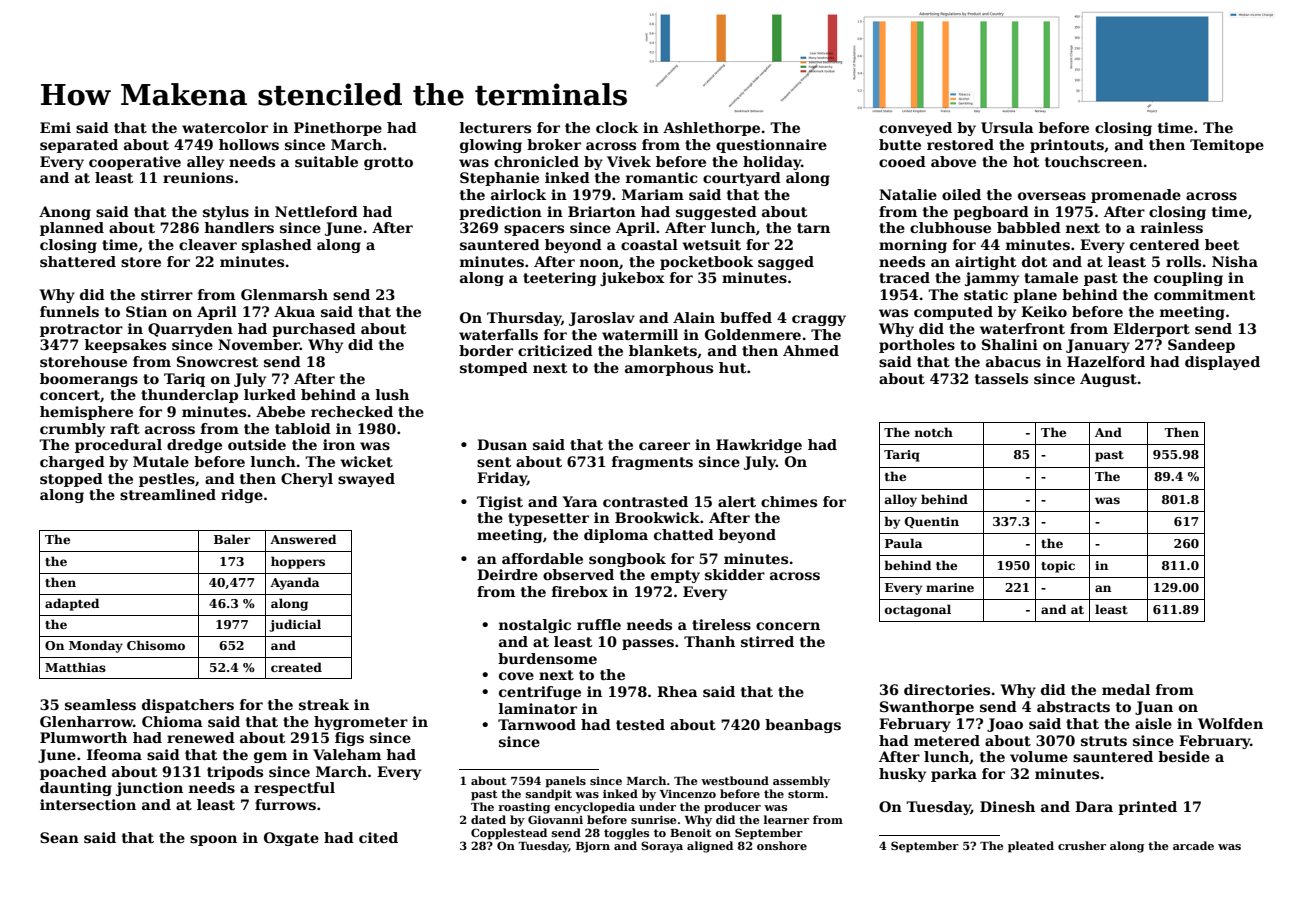 The height and width of the screenshot is (924, 1308). What do you see at coordinates (71, 480) in the screenshot?
I see `stopped` at bounding box center [71, 480].
